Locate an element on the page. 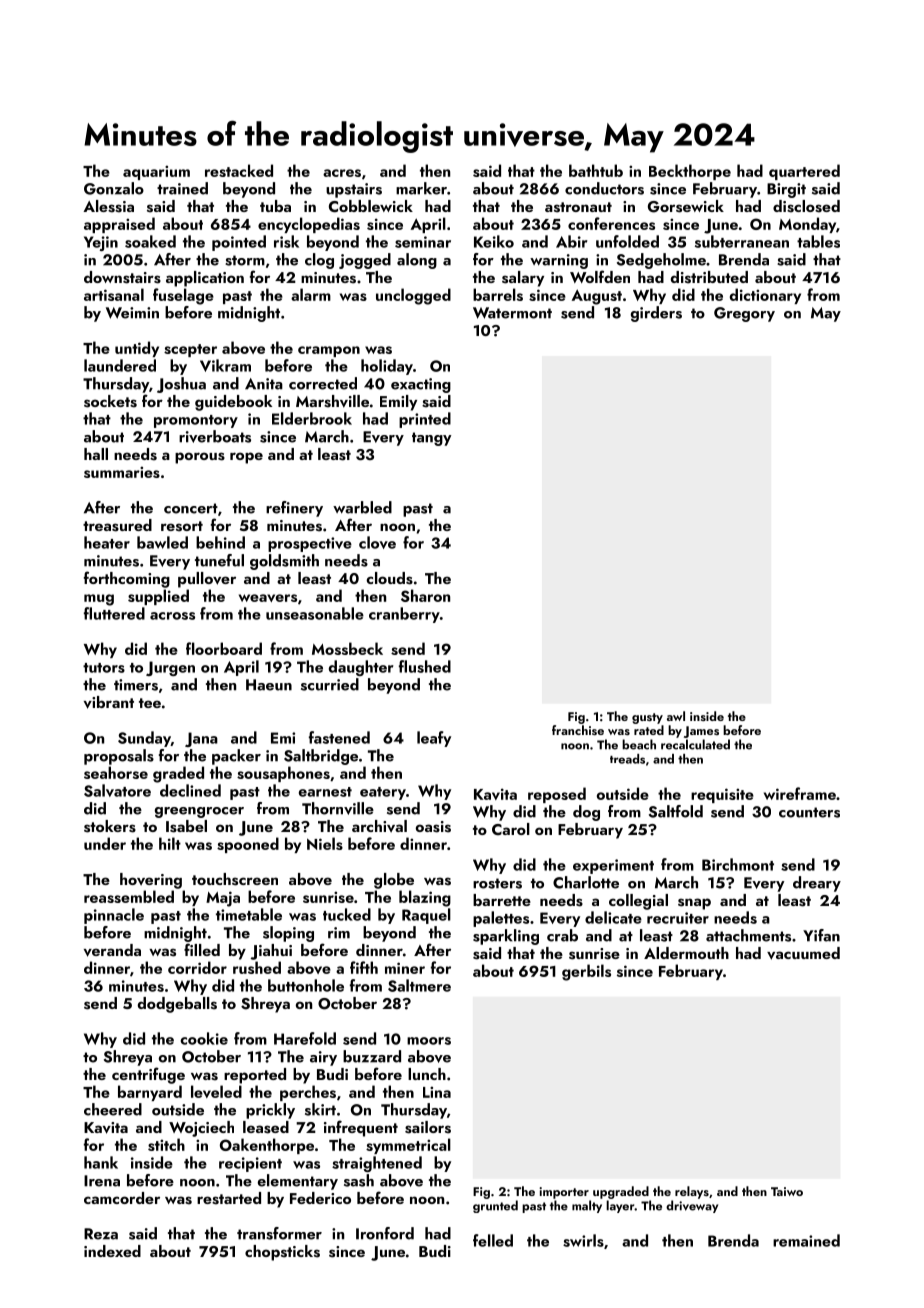 The height and width of the page is (1308, 924). seahorse is located at coordinates (116, 772).
